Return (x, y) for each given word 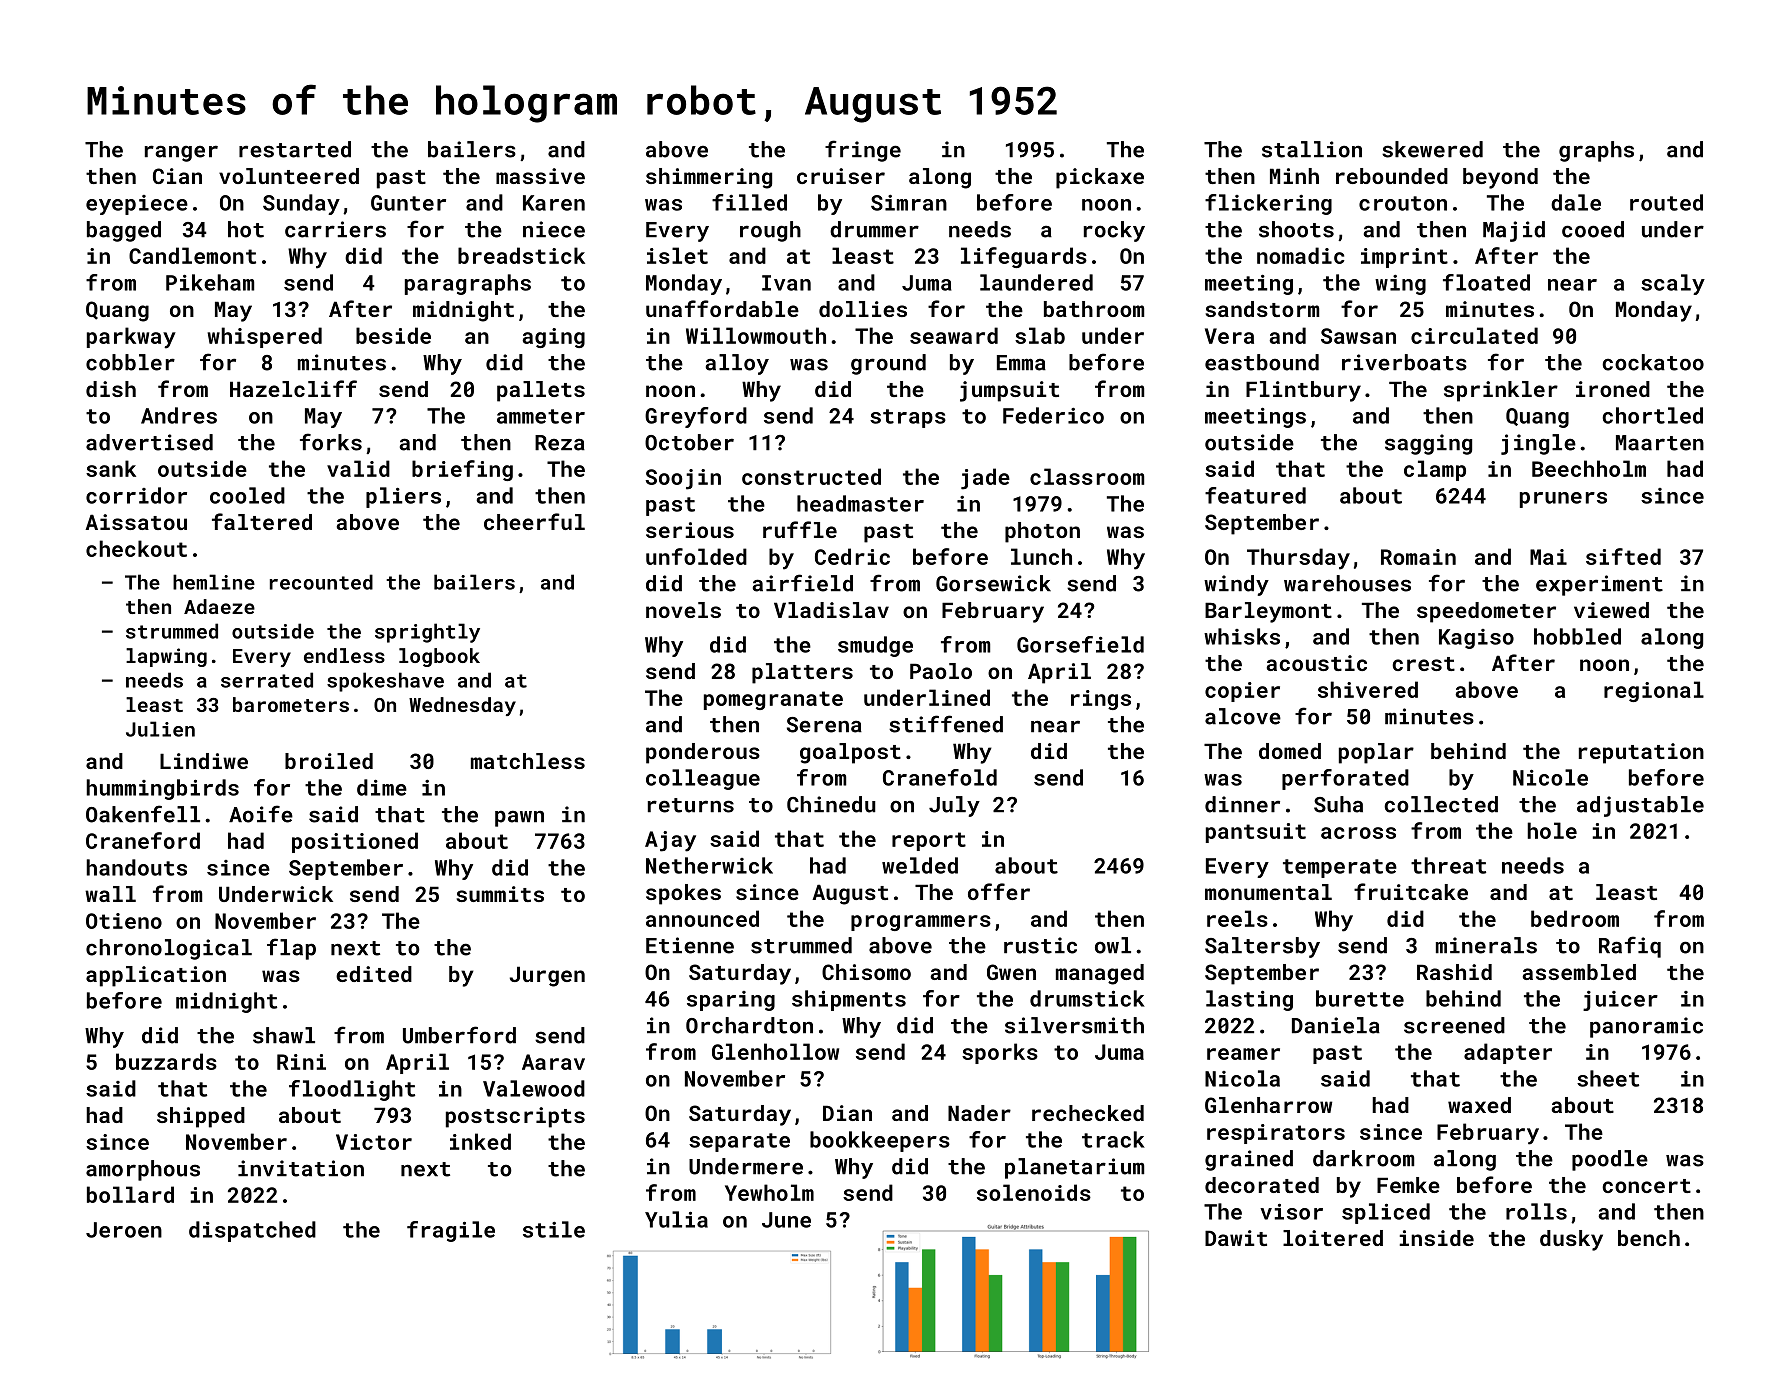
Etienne (690, 945)
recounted (321, 582)
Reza (560, 443)
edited (374, 974)
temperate (1340, 868)
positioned (355, 842)
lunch (1041, 556)
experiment (1599, 585)
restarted (295, 149)
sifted (1623, 556)
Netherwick (709, 865)
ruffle (800, 529)
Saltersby (1262, 947)
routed (1666, 202)
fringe (863, 151)
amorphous (143, 1170)
